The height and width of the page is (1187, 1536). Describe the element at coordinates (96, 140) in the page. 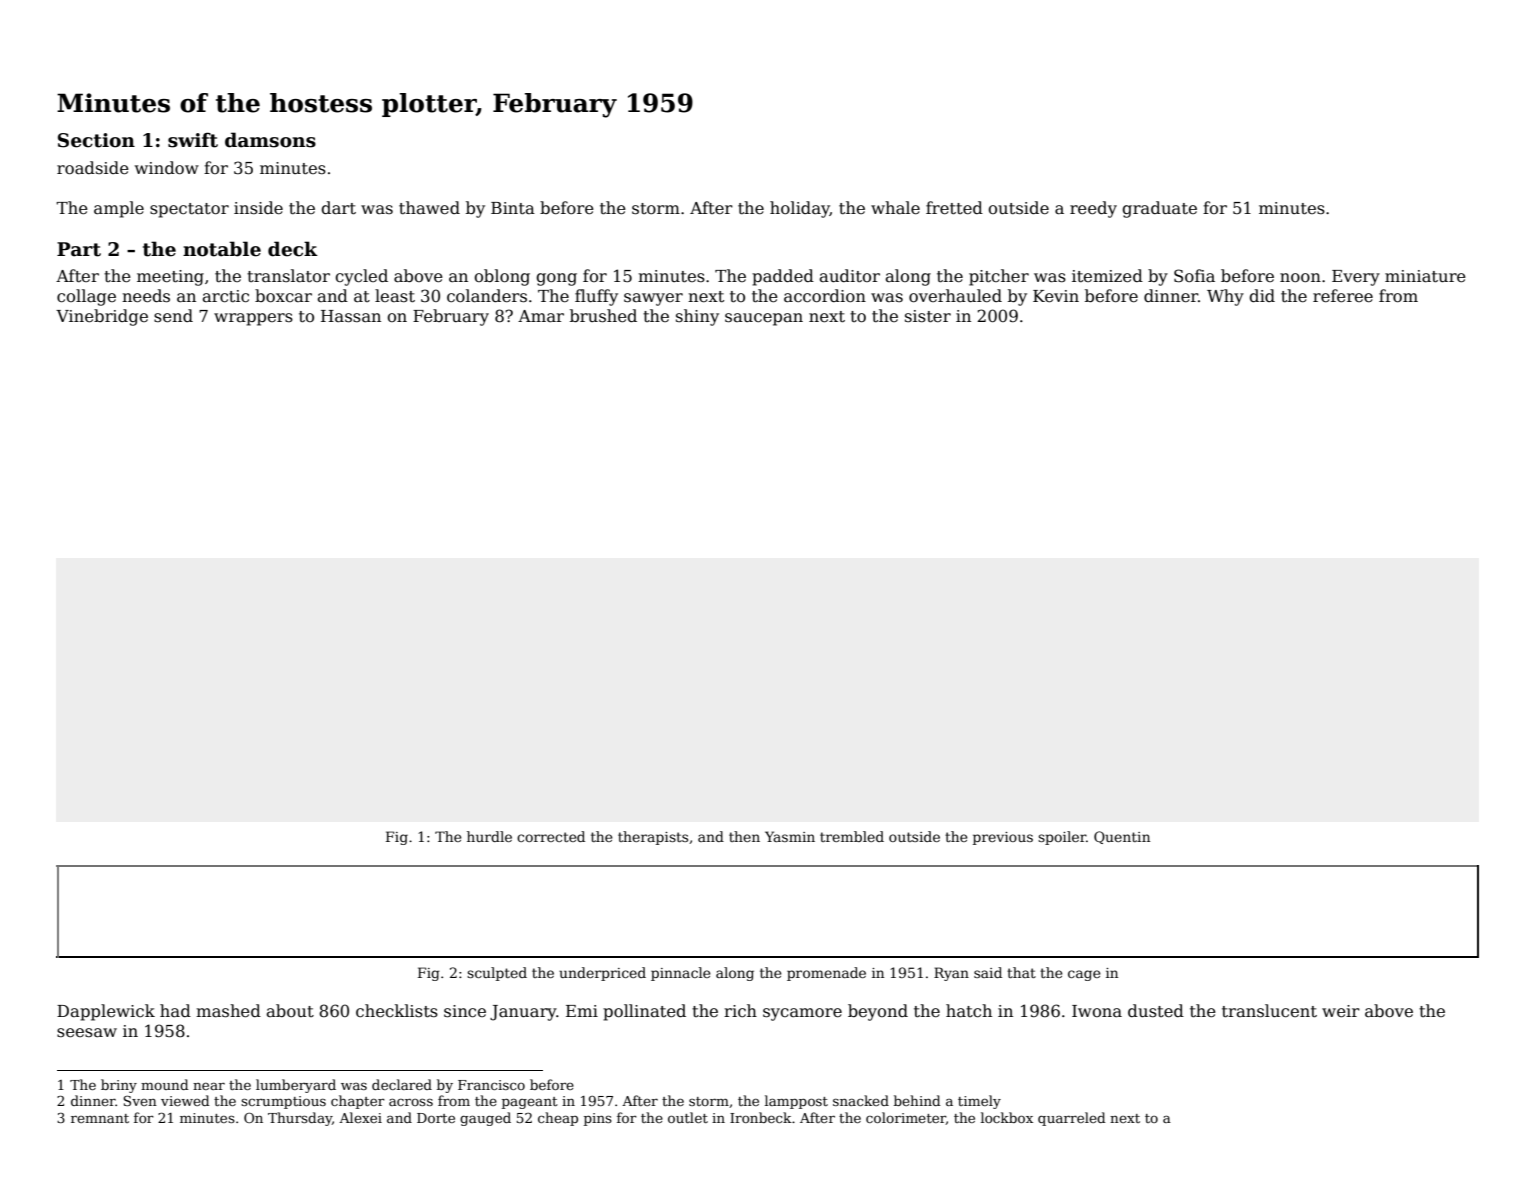

I see `Section` at that location.
